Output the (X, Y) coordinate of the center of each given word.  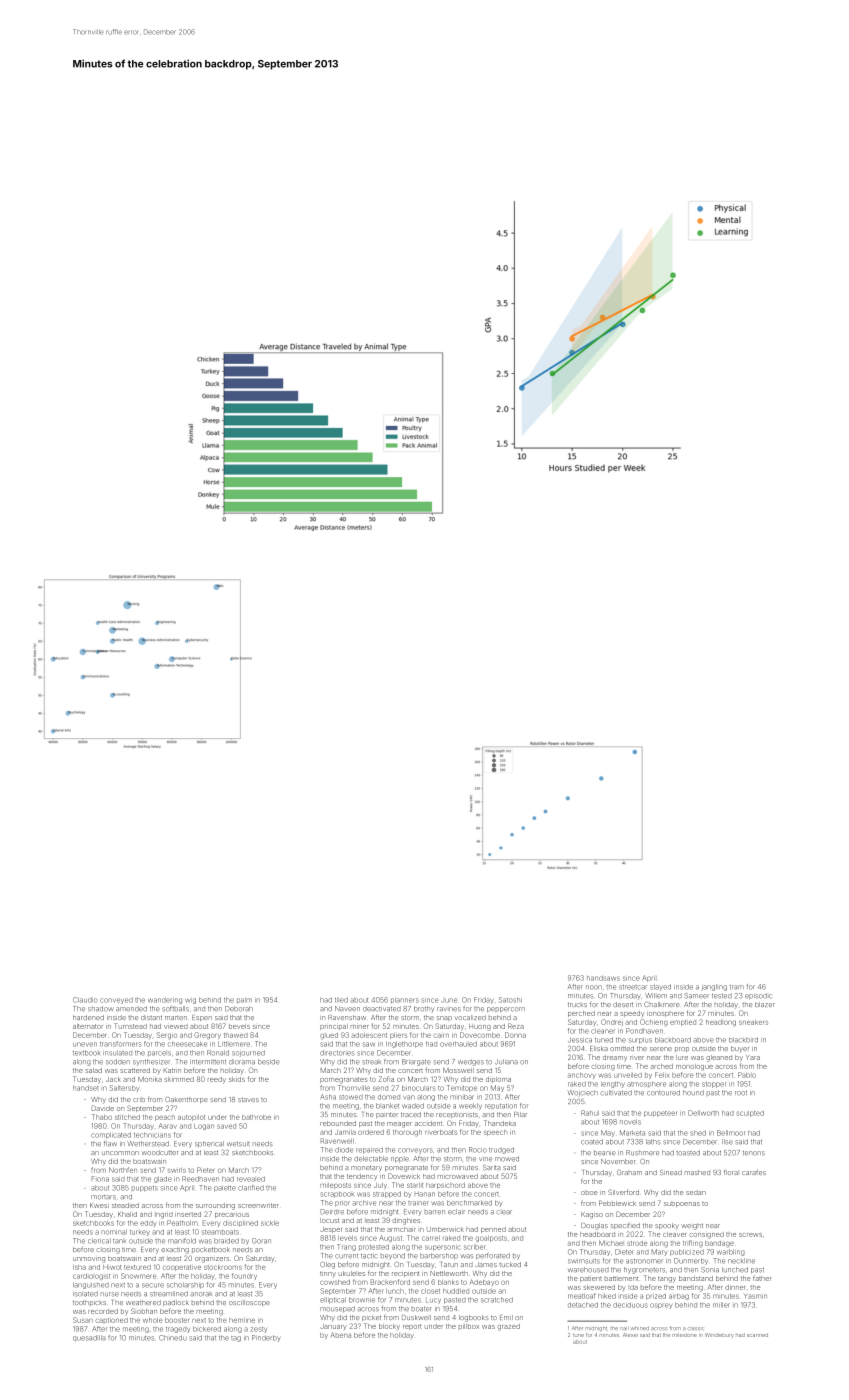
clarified (251, 1188)
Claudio (85, 1000)
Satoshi (510, 1000)
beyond (393, 1256)
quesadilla (89, 1338)
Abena (340, 1335)
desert (623, 1004)
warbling (731, 1252)
